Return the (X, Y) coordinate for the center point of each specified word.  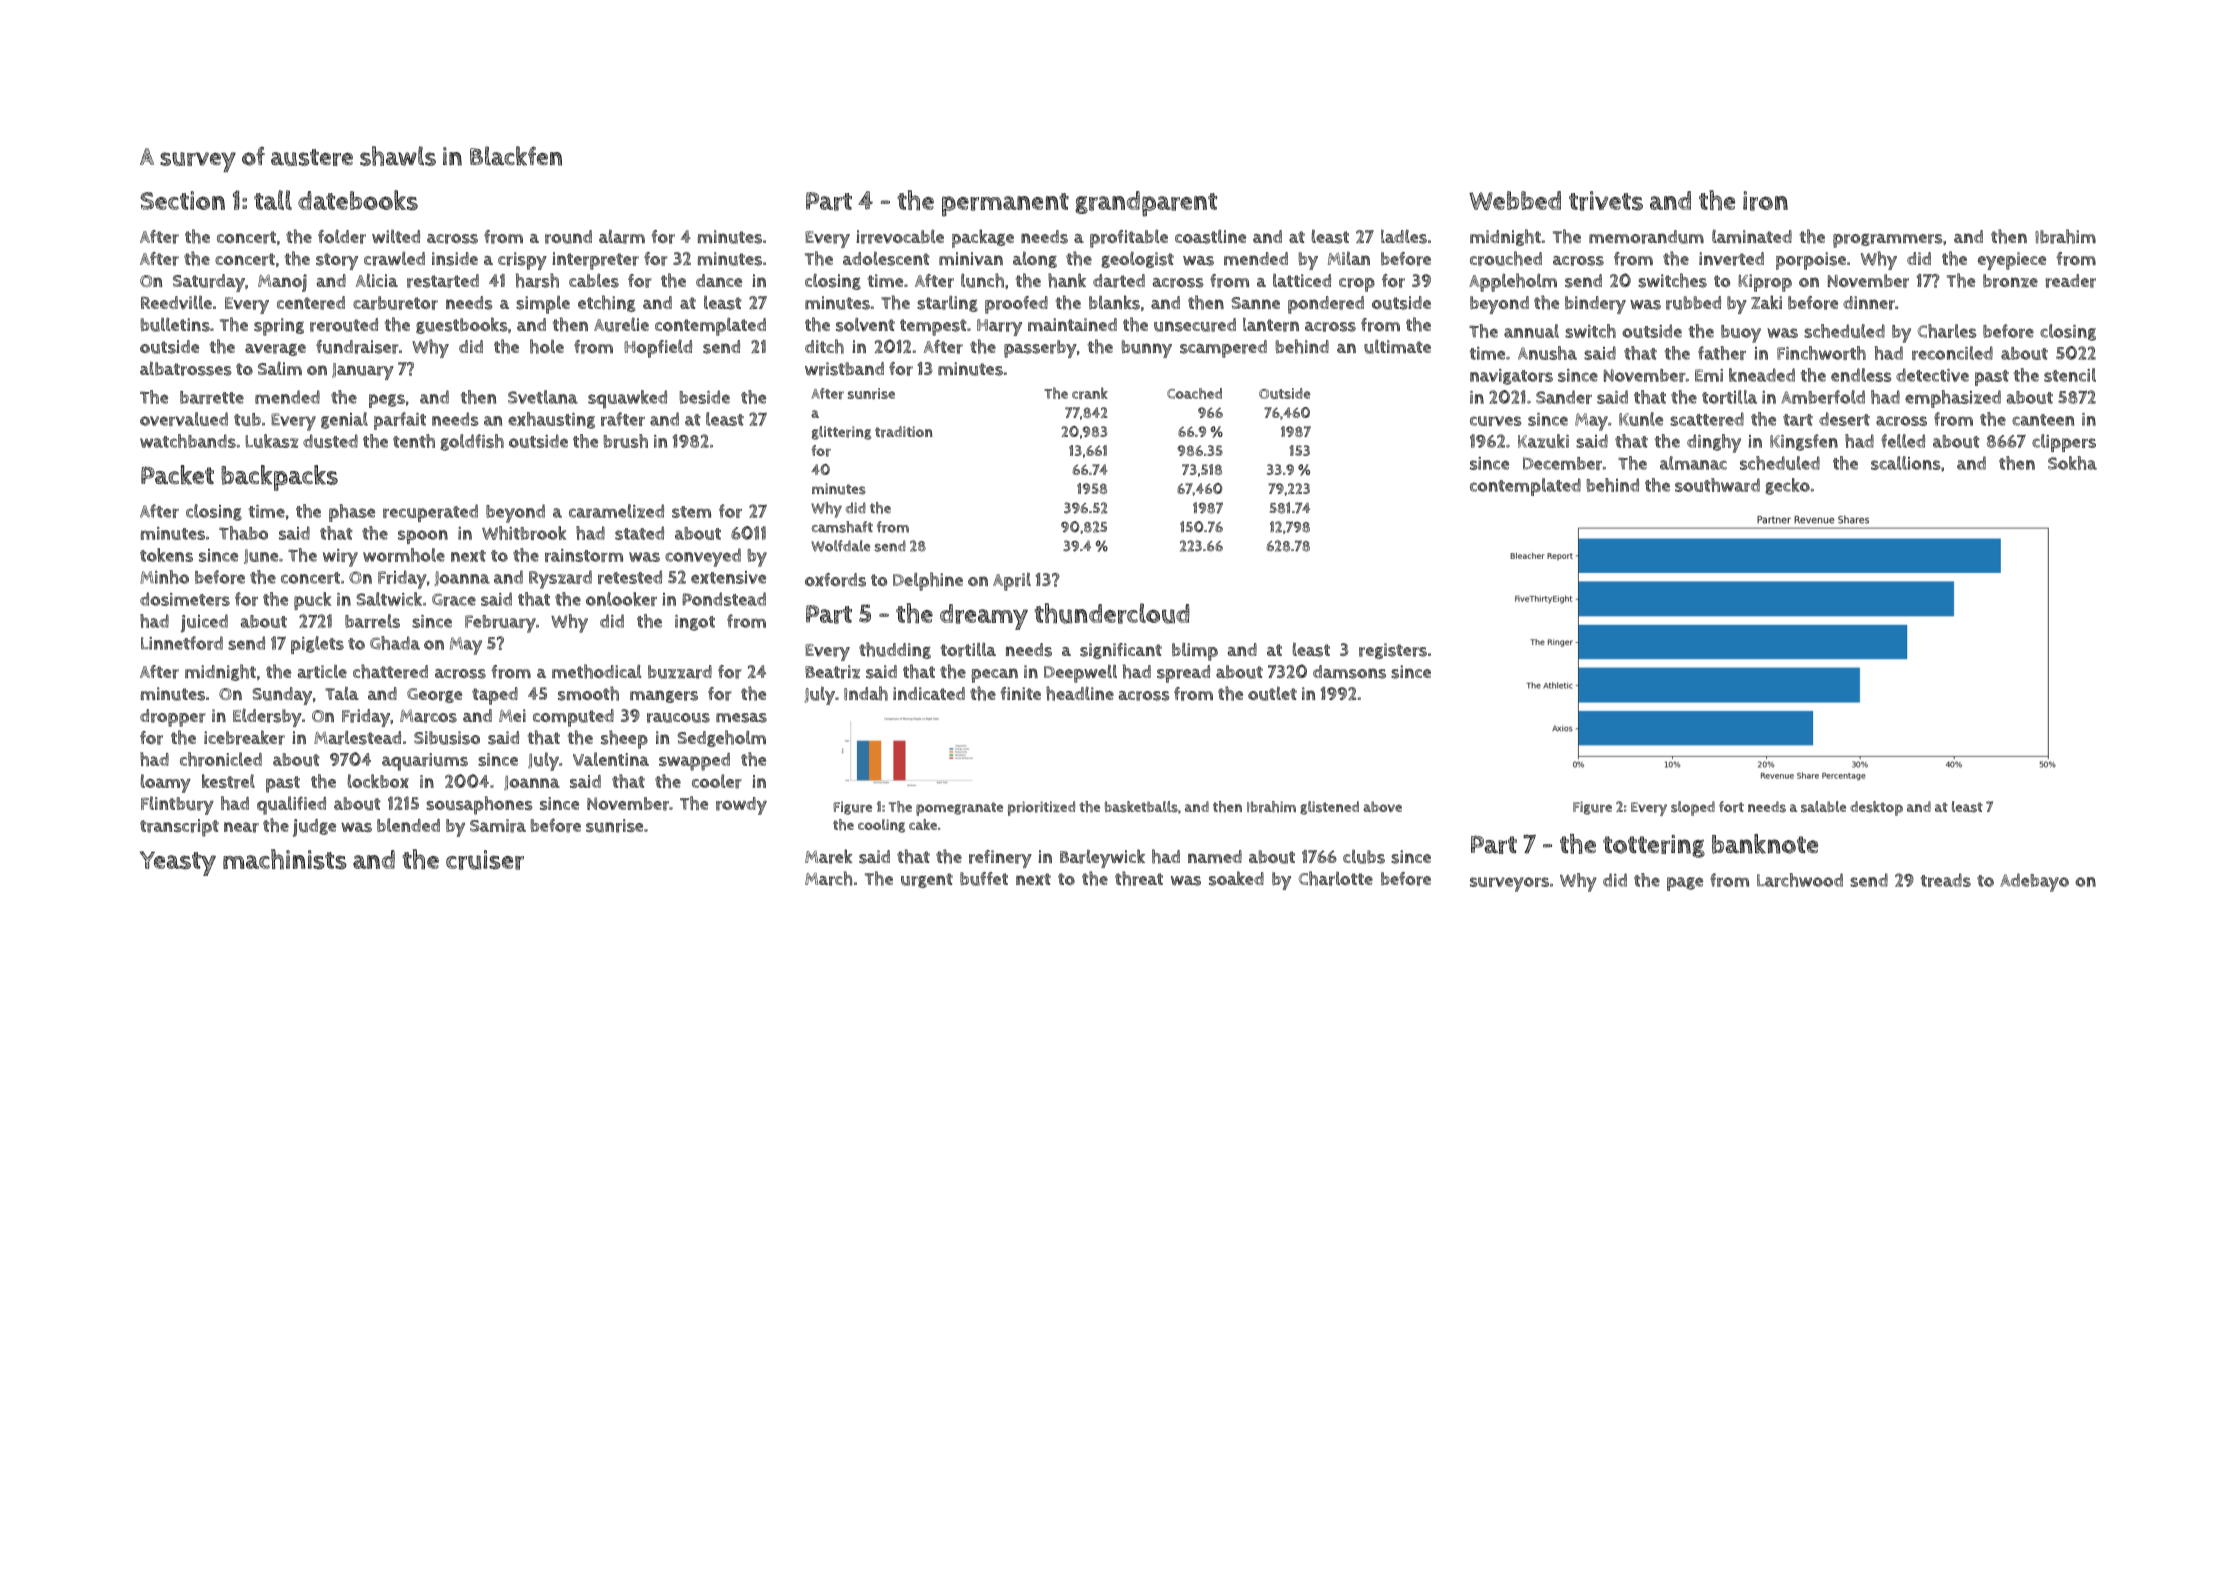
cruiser (485, 860)
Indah (866, 693)
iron (1765, 201)
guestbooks (462, 325)
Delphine (928, 581)
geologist (1137, 259)
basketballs (1141, 807)
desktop (1876, 808)
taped (495, 696)
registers (1393, 651)
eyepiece (2012, 261)
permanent (1005, 205)
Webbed (1515, 200)
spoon (423, 537)
